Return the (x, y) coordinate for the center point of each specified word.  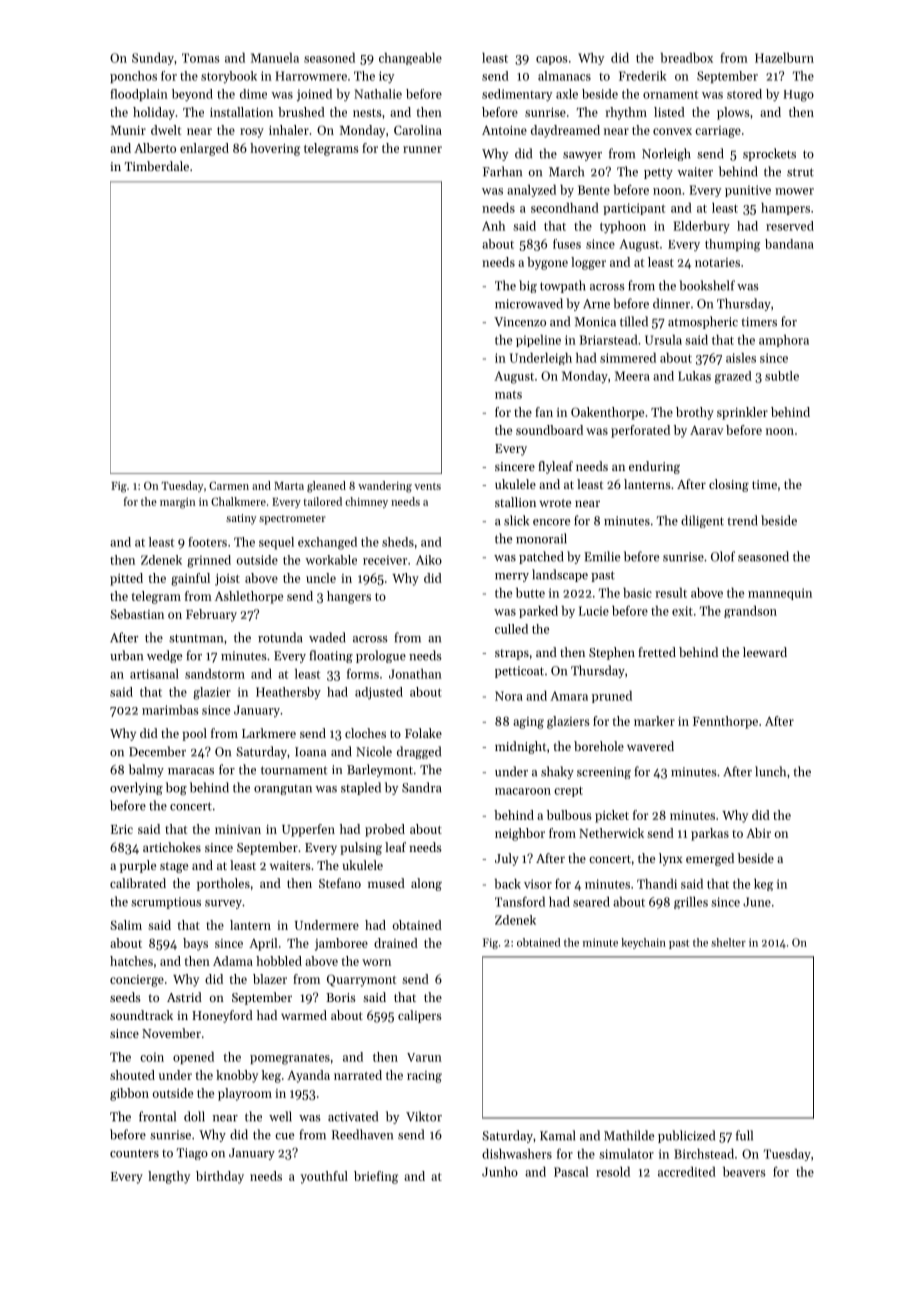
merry (512, 577)
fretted (657, 652)
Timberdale (157, 166)
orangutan (283, 790)
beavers (744, 1172)
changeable (410, 59)
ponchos (133, 77)
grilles (691, 903)
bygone (547, 263)
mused (386, 883)
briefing (376, 1177)
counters (134, 1153)
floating (331, 656)
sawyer (582, 156)
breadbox (687, 58)
